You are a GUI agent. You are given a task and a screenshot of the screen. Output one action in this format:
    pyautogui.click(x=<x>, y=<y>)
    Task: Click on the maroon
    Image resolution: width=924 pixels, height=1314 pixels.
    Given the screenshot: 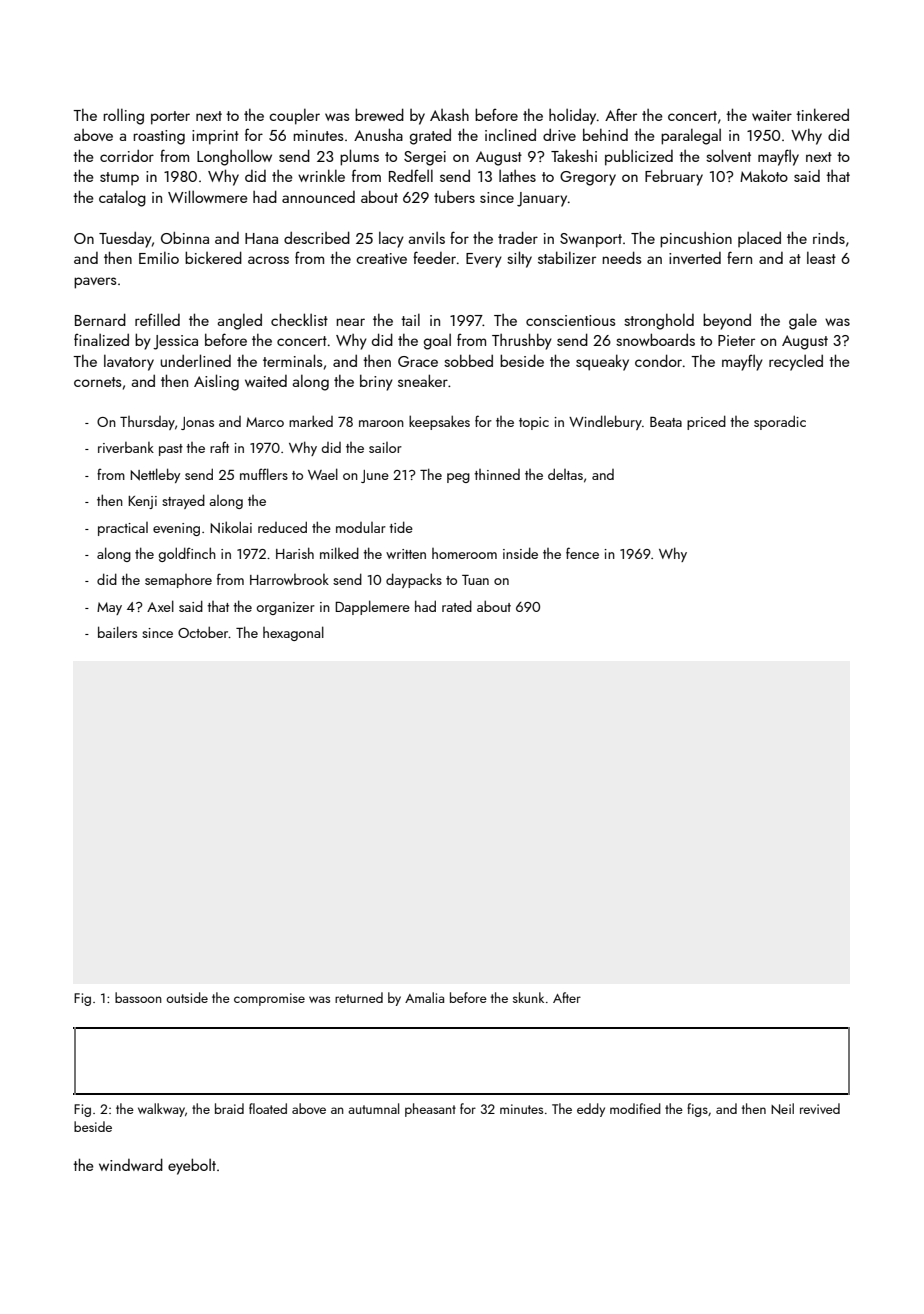 What is the action you would take?
    pyautogui.click(x=381, y=423)
